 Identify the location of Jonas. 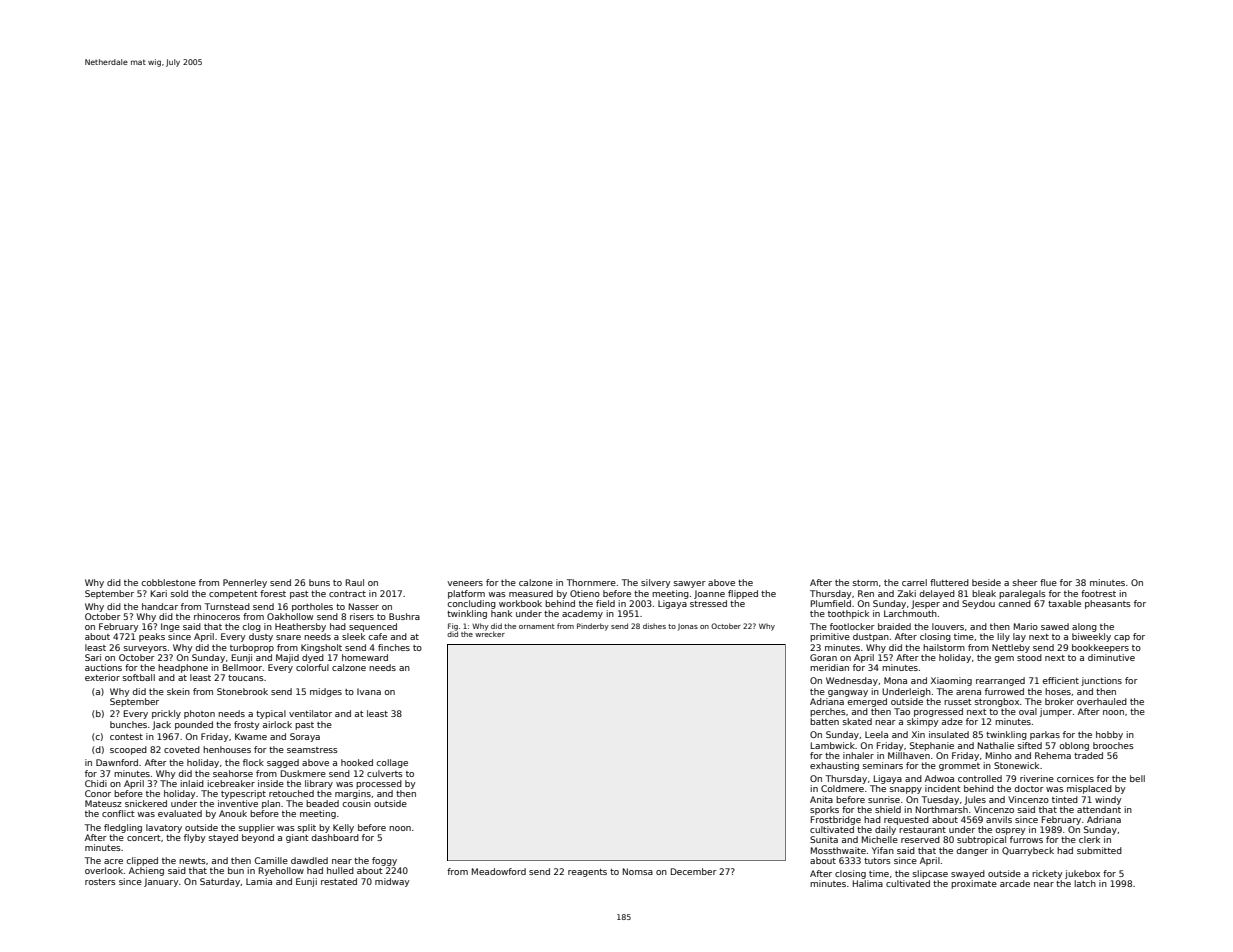
(688, 627).
